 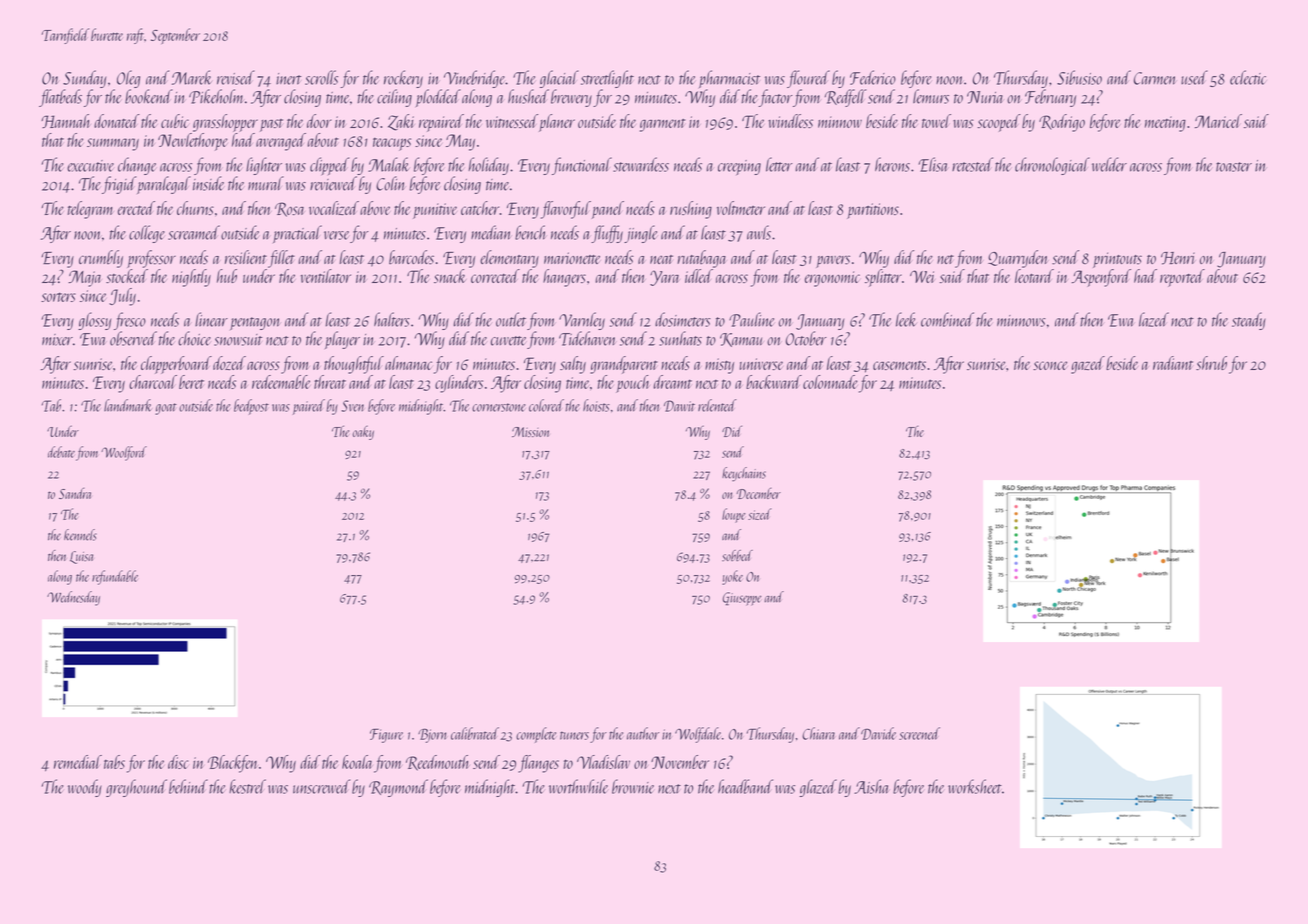 I want to click on kennels, so click(x=80, y=535).
